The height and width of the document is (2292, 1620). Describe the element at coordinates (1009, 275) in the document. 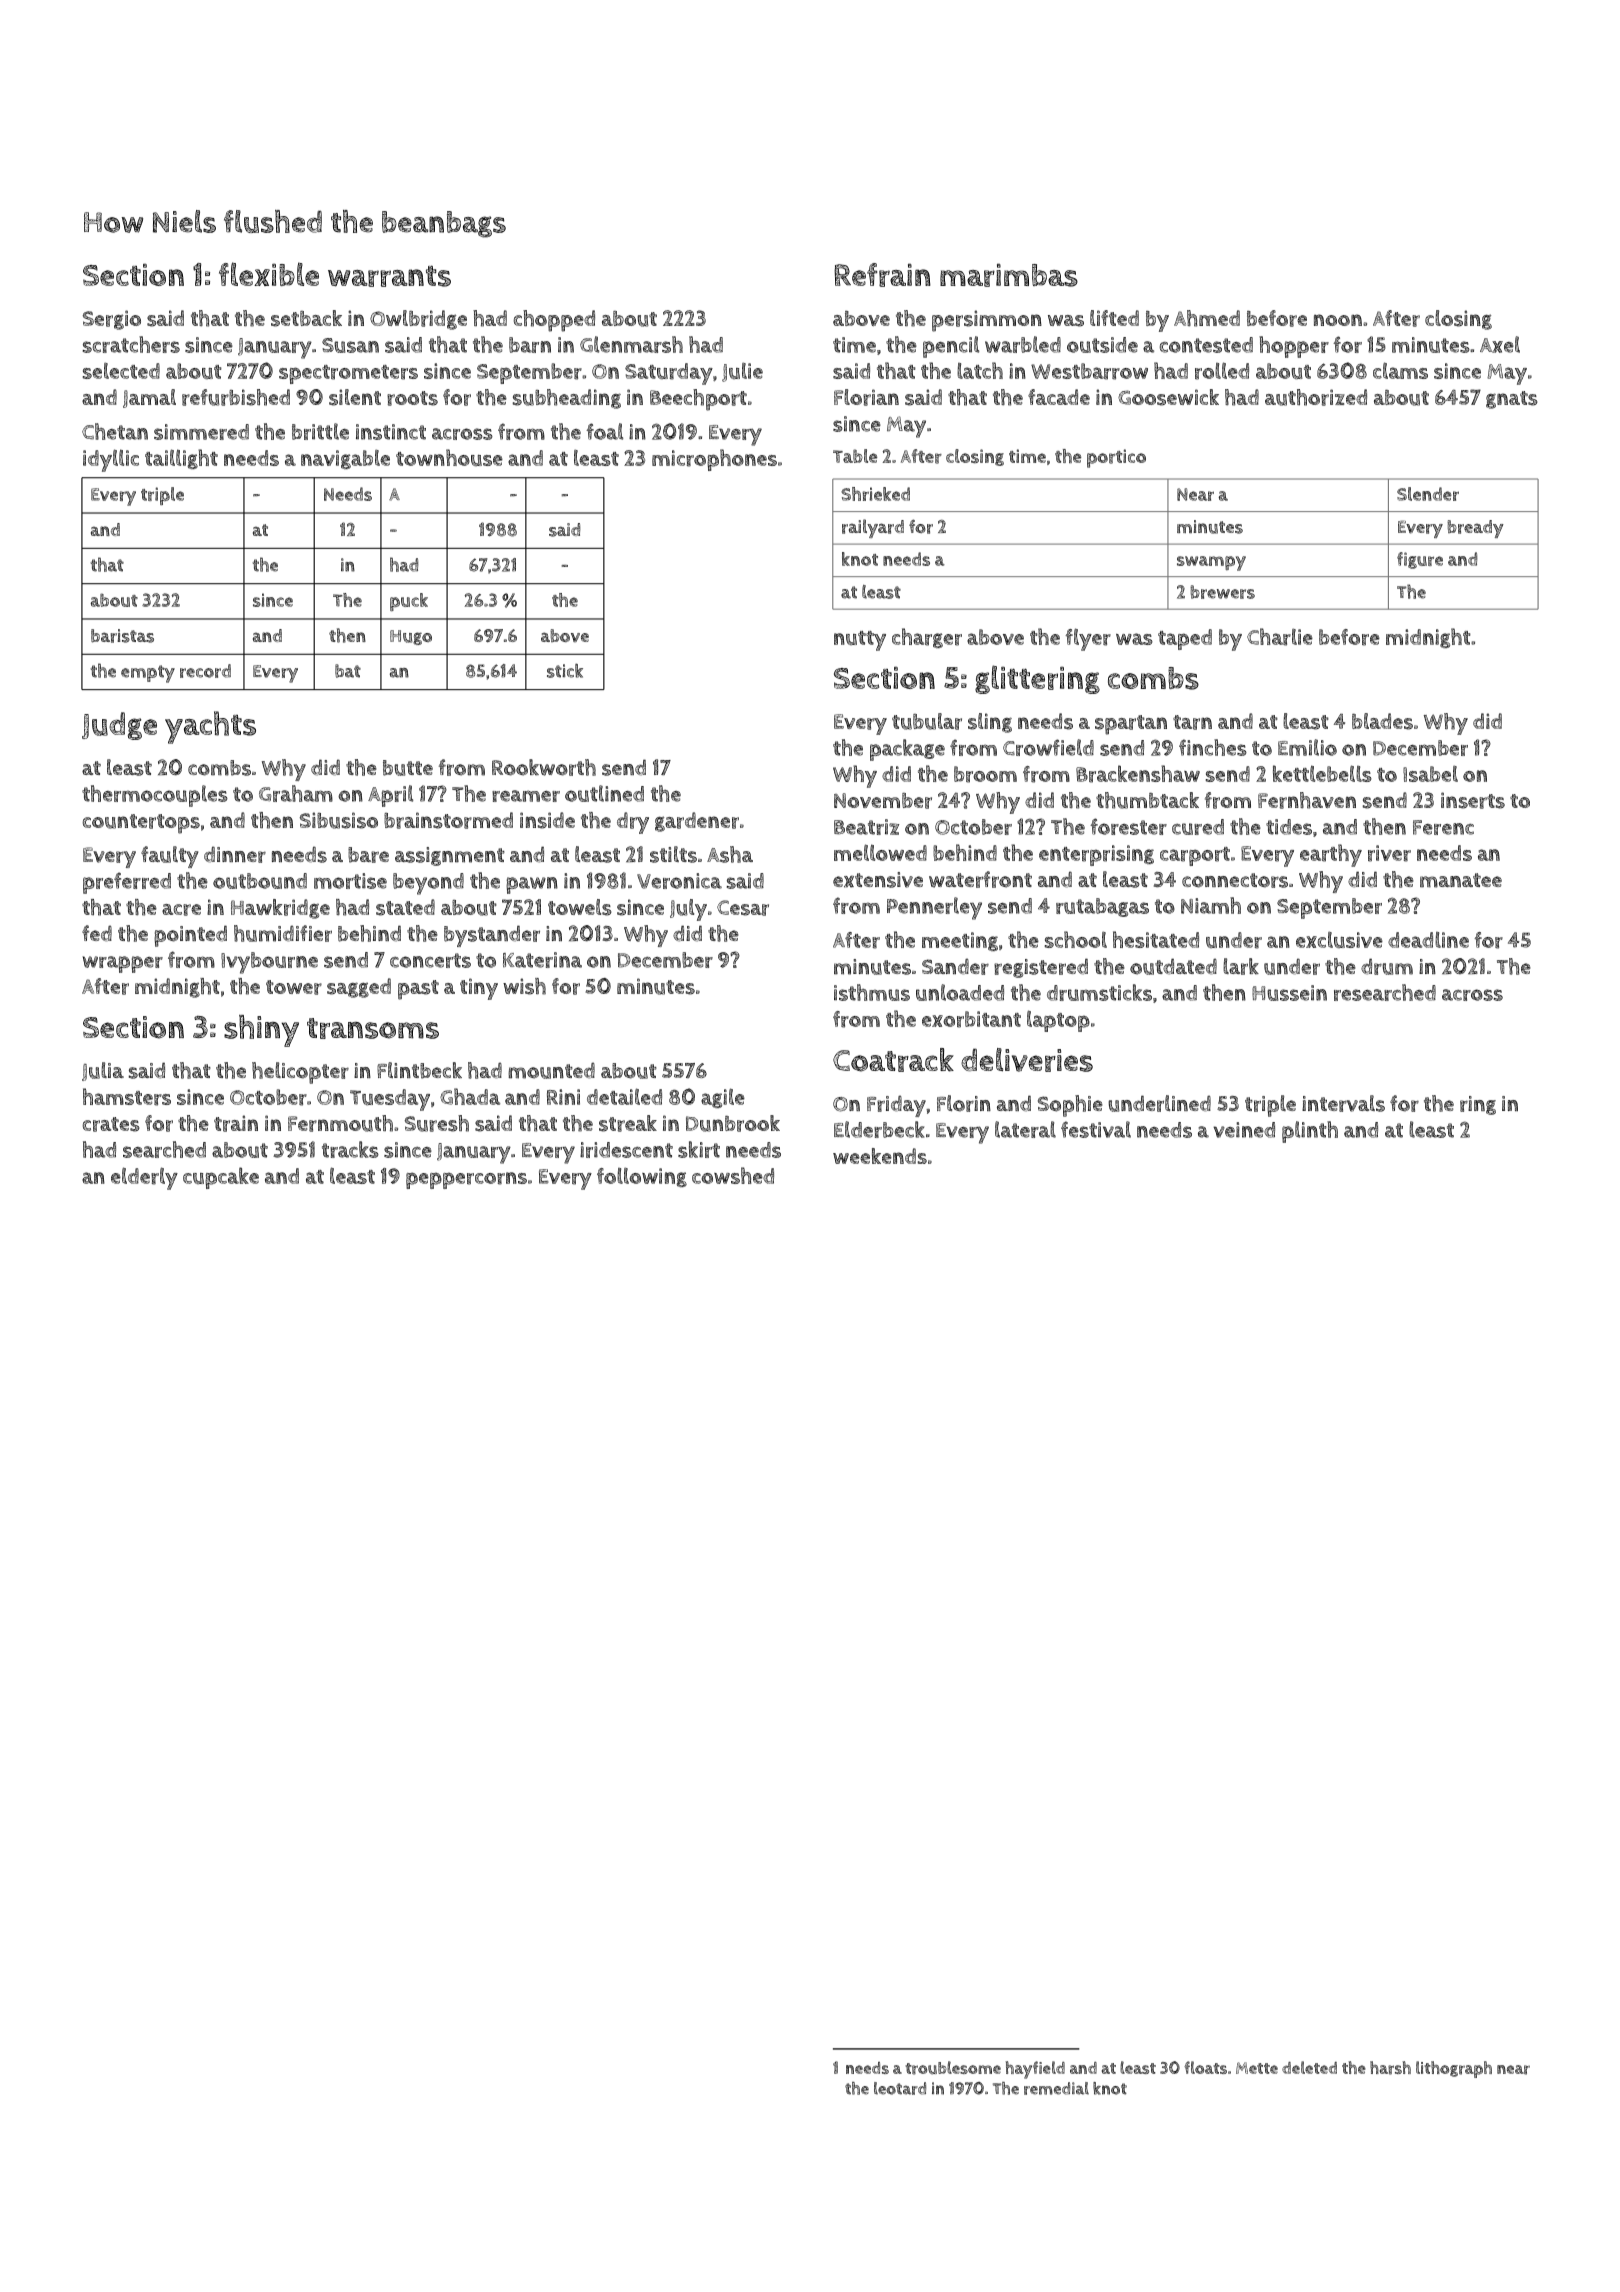

I see `marimbas` at that location.
